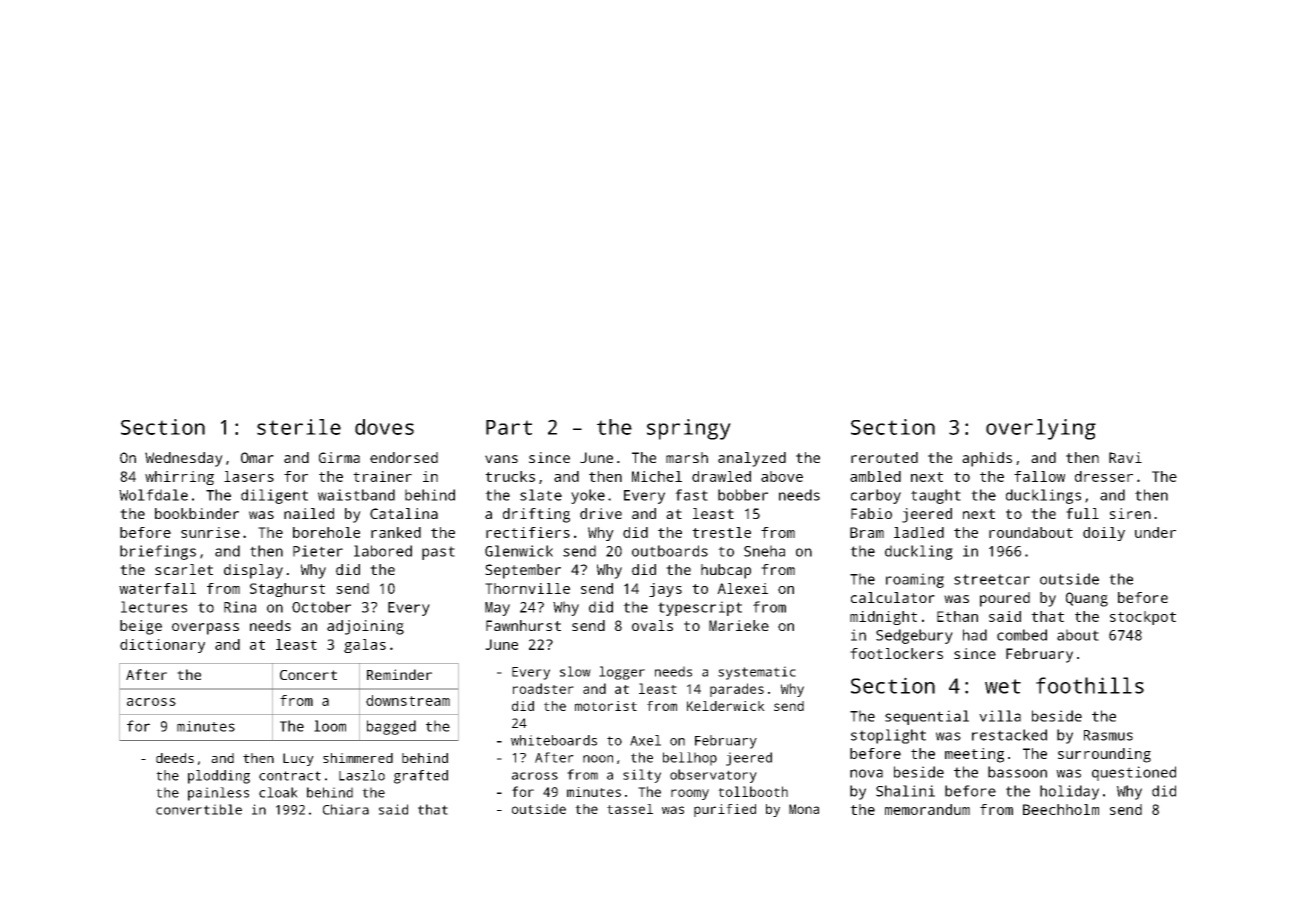 The image size is (1308, 924). Describe the element at coordinates (687, 457) in the document. I see `marsh` at that location.
